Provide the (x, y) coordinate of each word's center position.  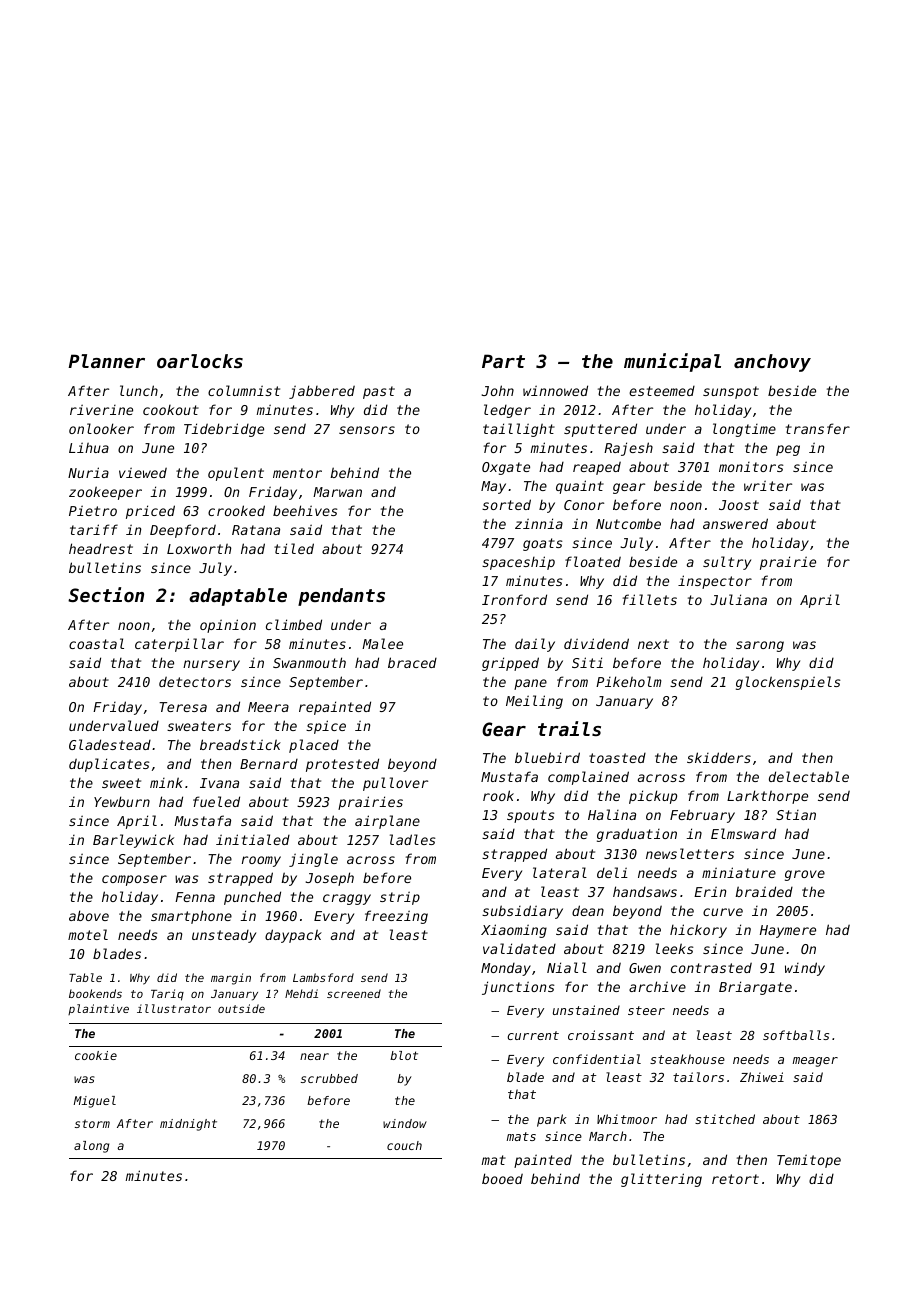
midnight (188, 1125)
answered (735, 523)
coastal (96, 643)
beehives (305, 510)
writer (768, 485)
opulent (236, 474)
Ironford (514, 599)
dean (588, 910)
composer (134, 880)
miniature (739, 872)
